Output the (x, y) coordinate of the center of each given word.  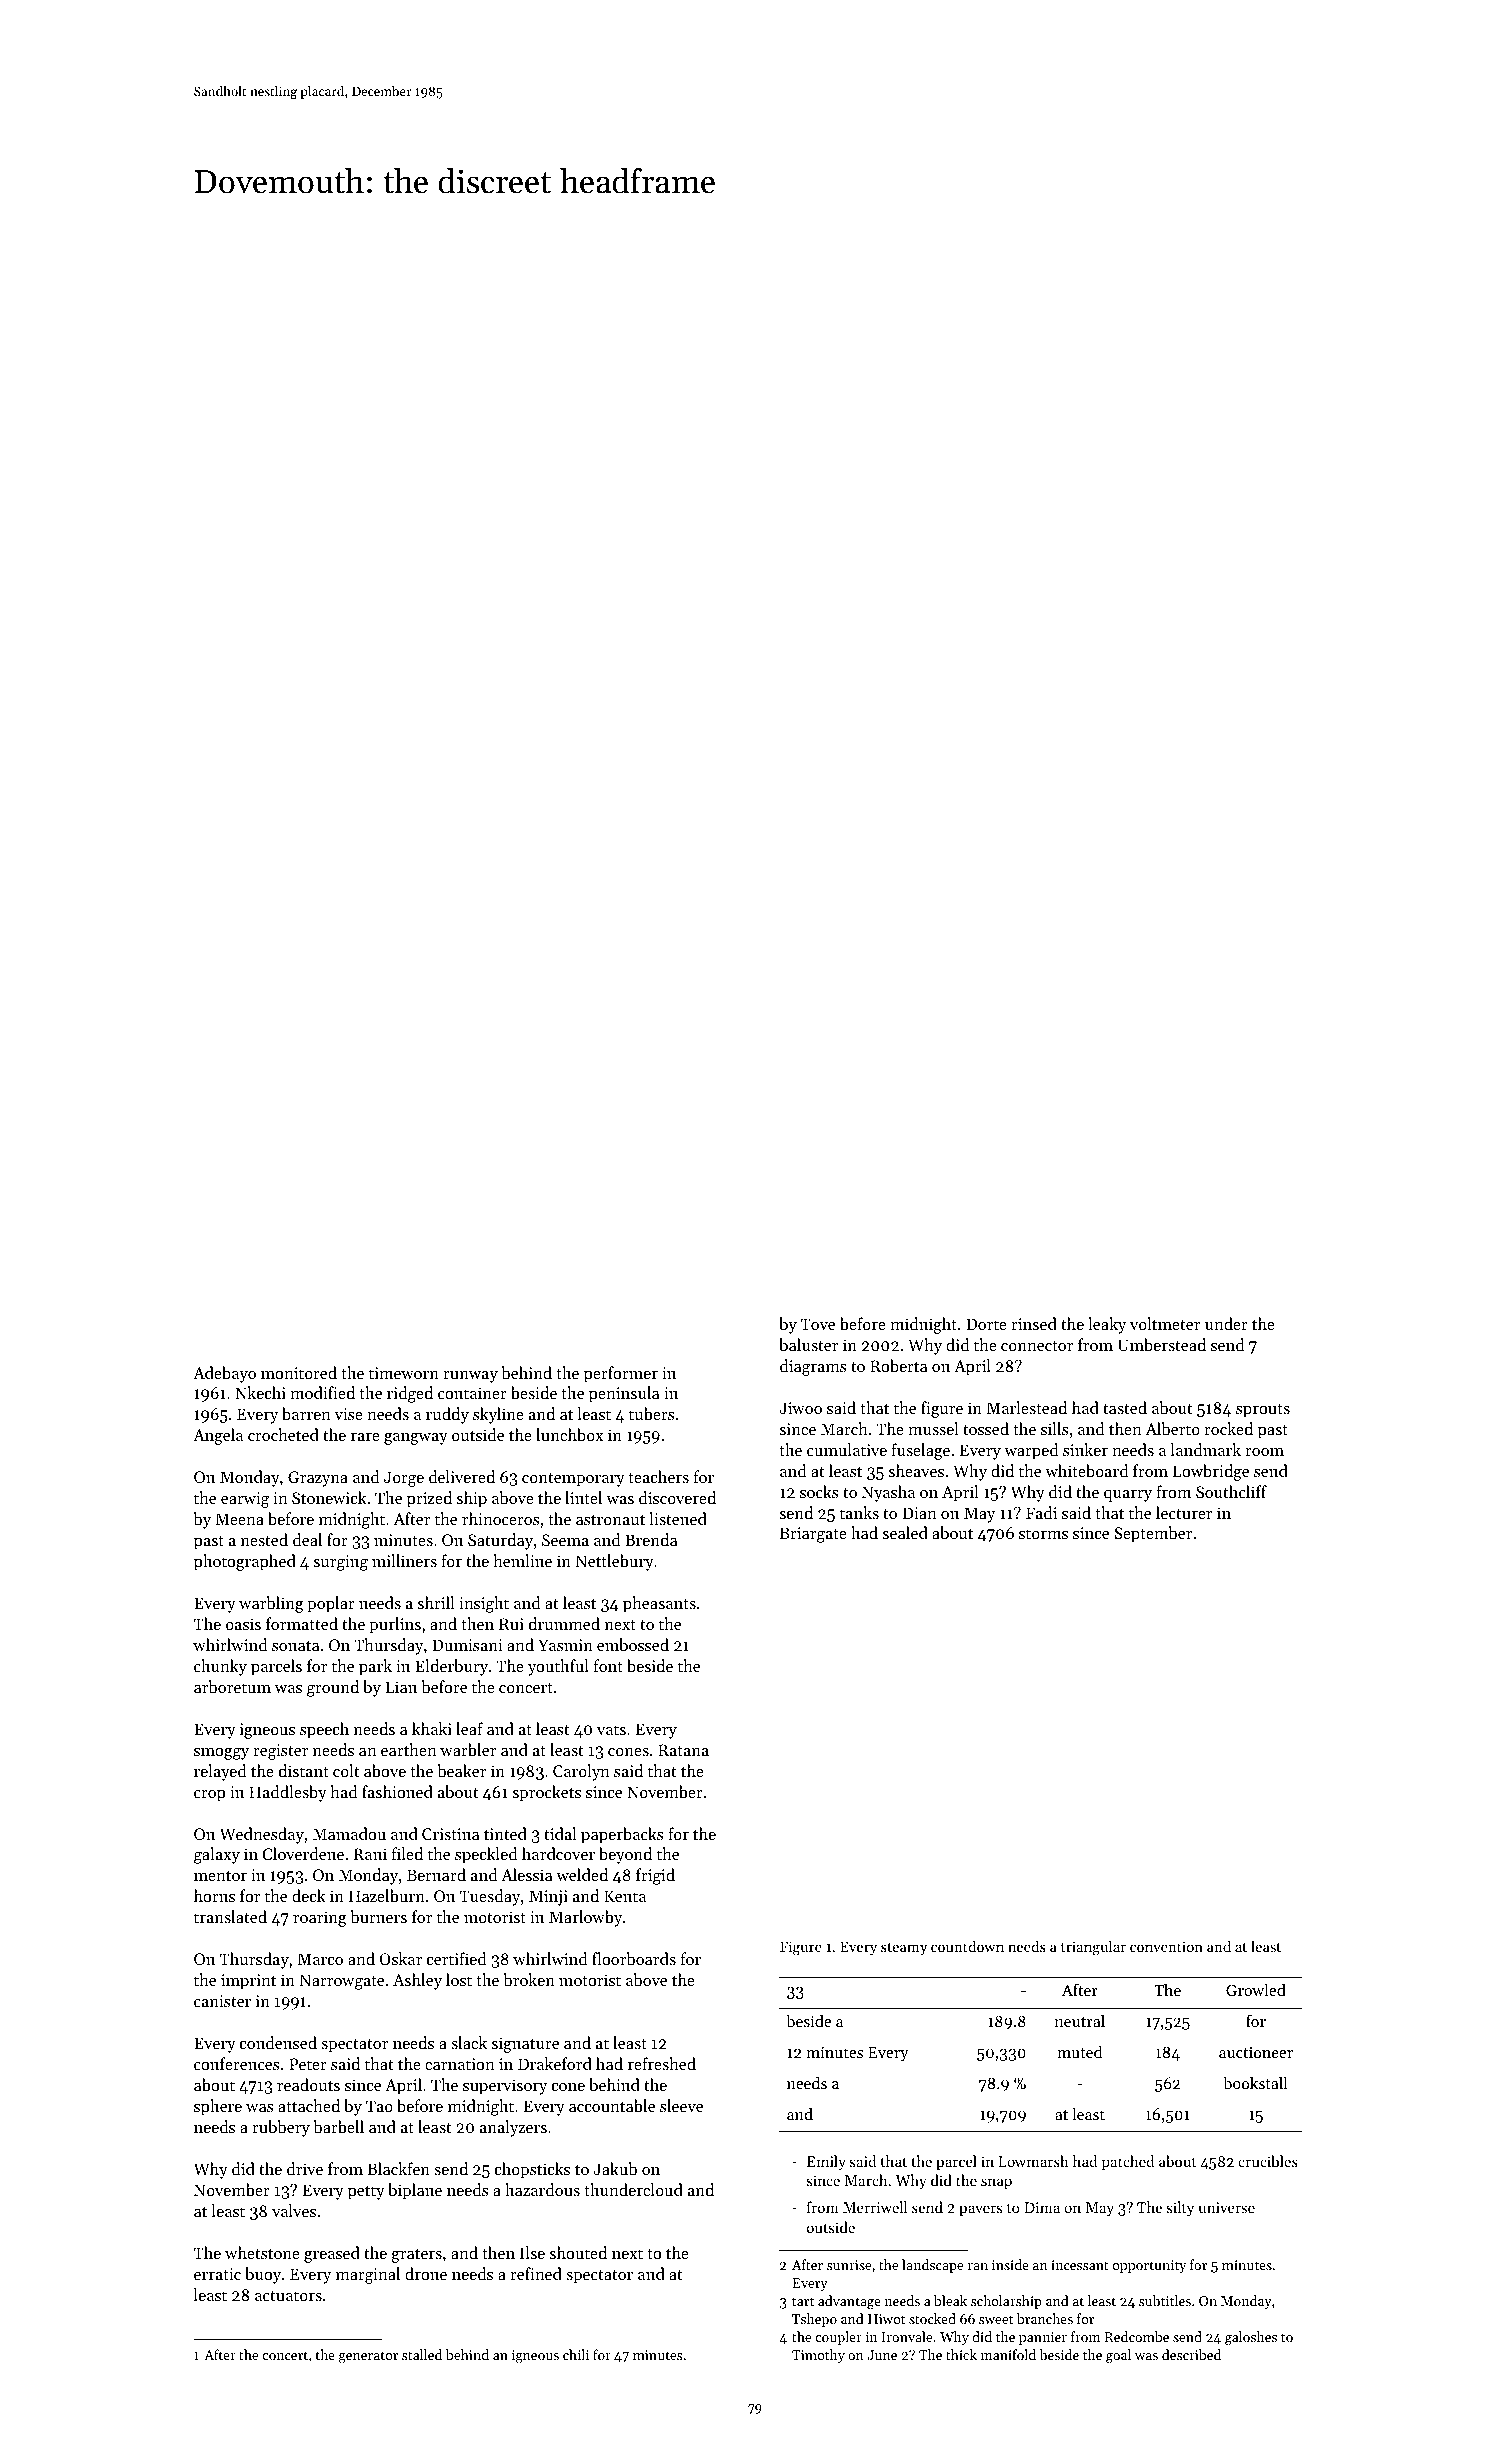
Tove (818, 1324)
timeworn (404, 1373)
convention (1166, 1946)
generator (368, 2357)
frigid (655, 1876)
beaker (461, 1770)
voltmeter (1165, 1323)
